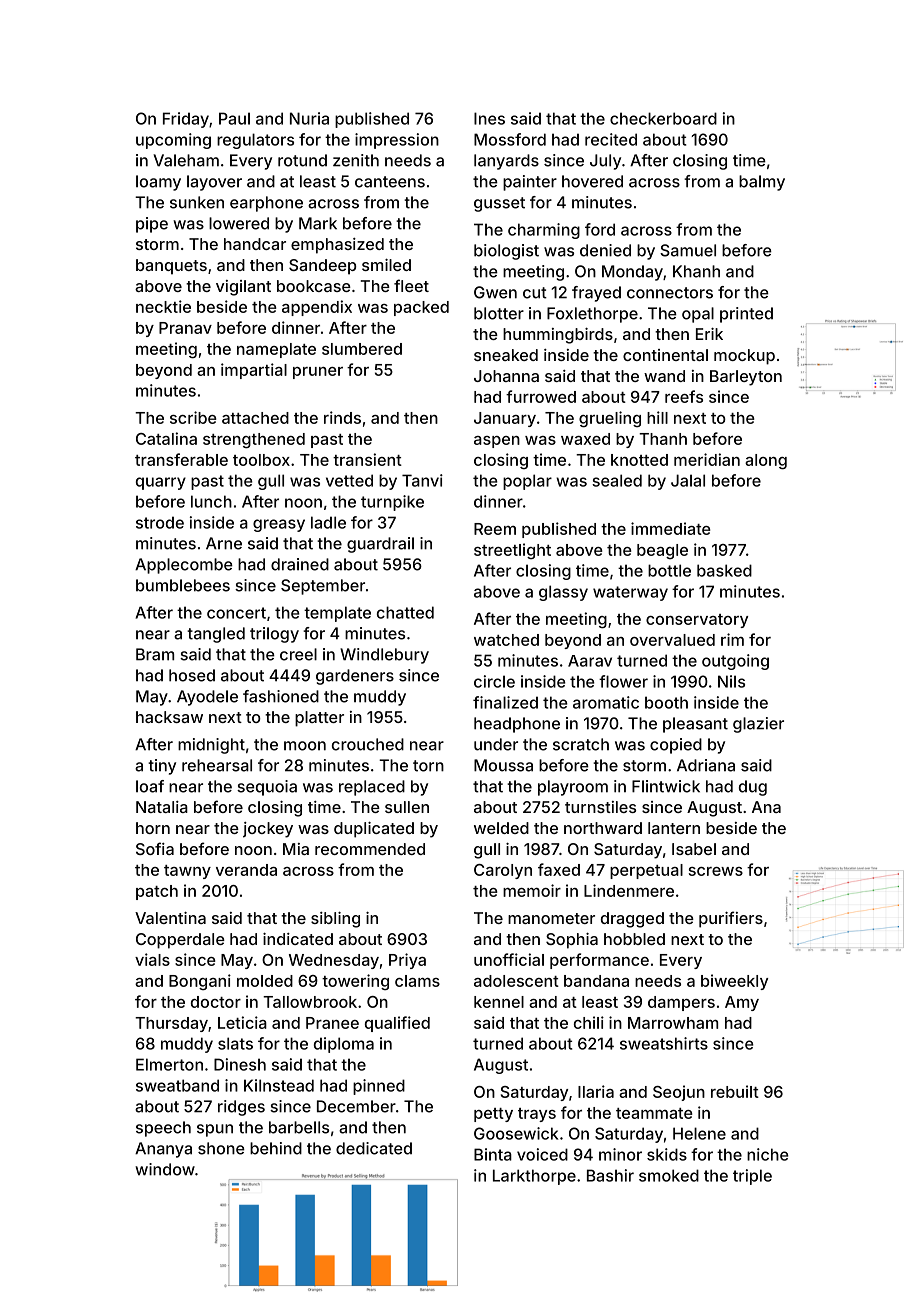 The height and width of the screenshot is (1314, 924). What do you see at coordinates (758, 725) in the screenshot?
I see `glazier` at bounding box center [758, 725].
